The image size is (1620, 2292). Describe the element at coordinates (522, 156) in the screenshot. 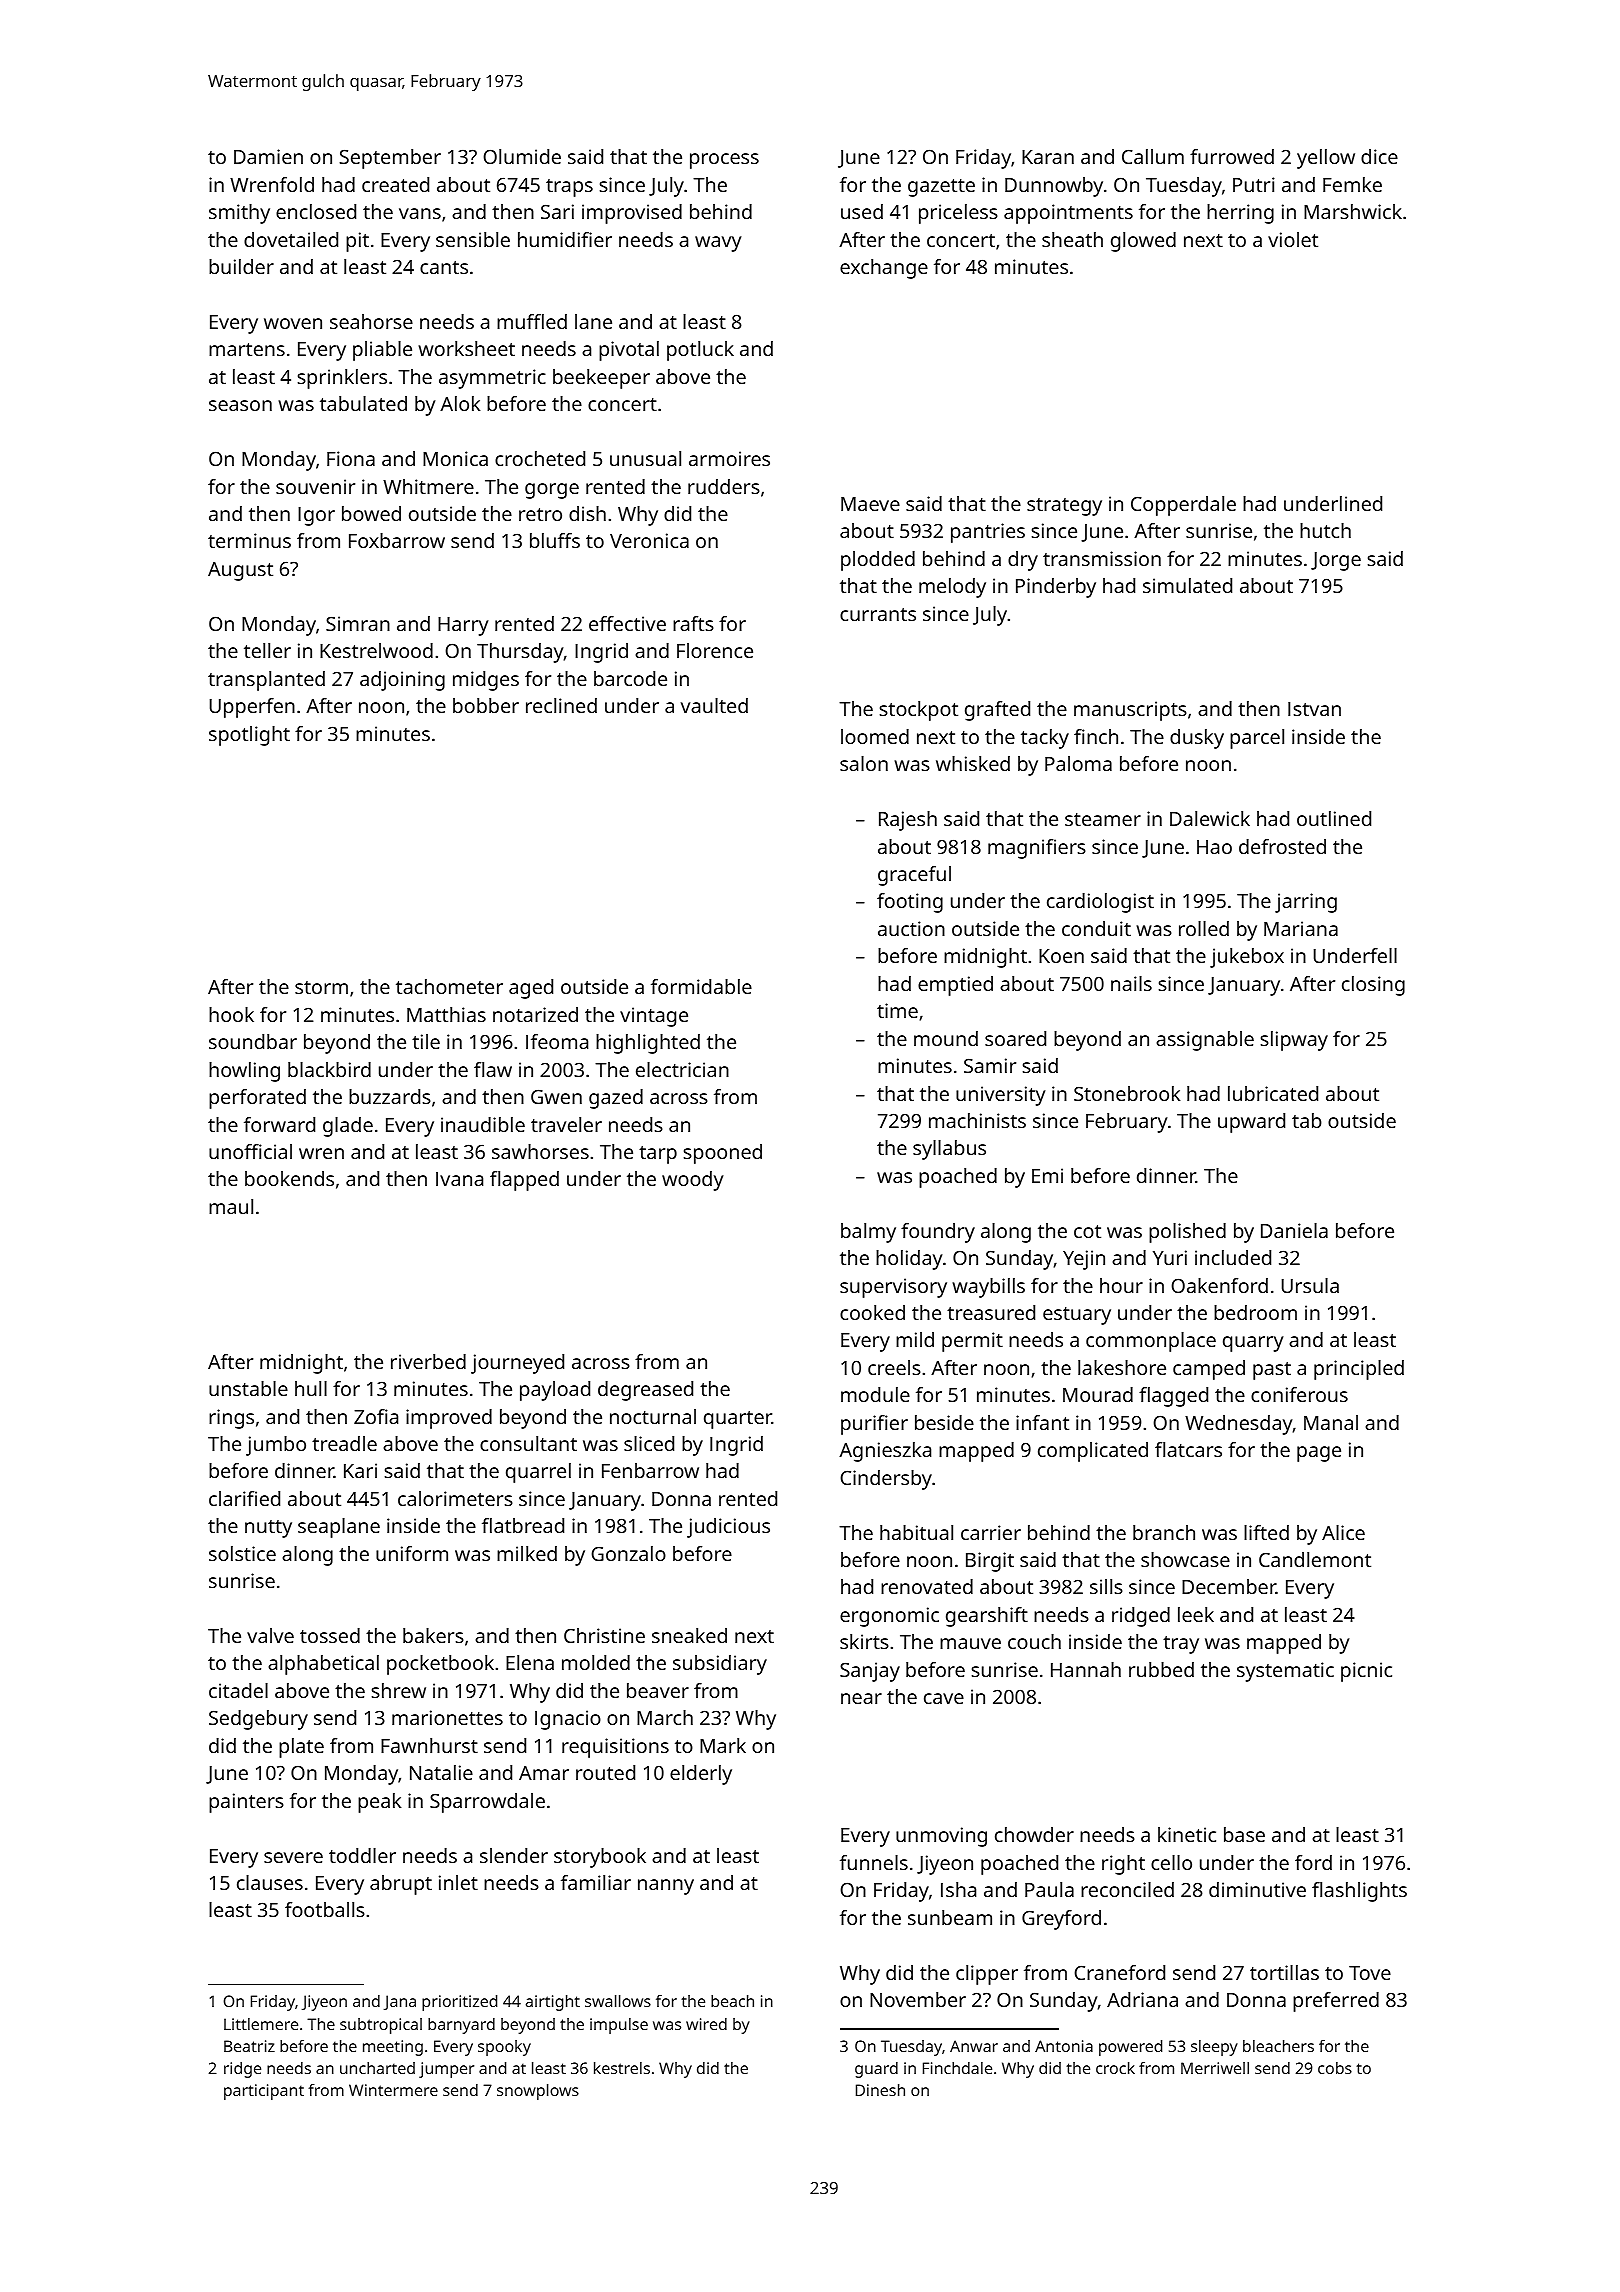

I see `Olumide` at that location.
